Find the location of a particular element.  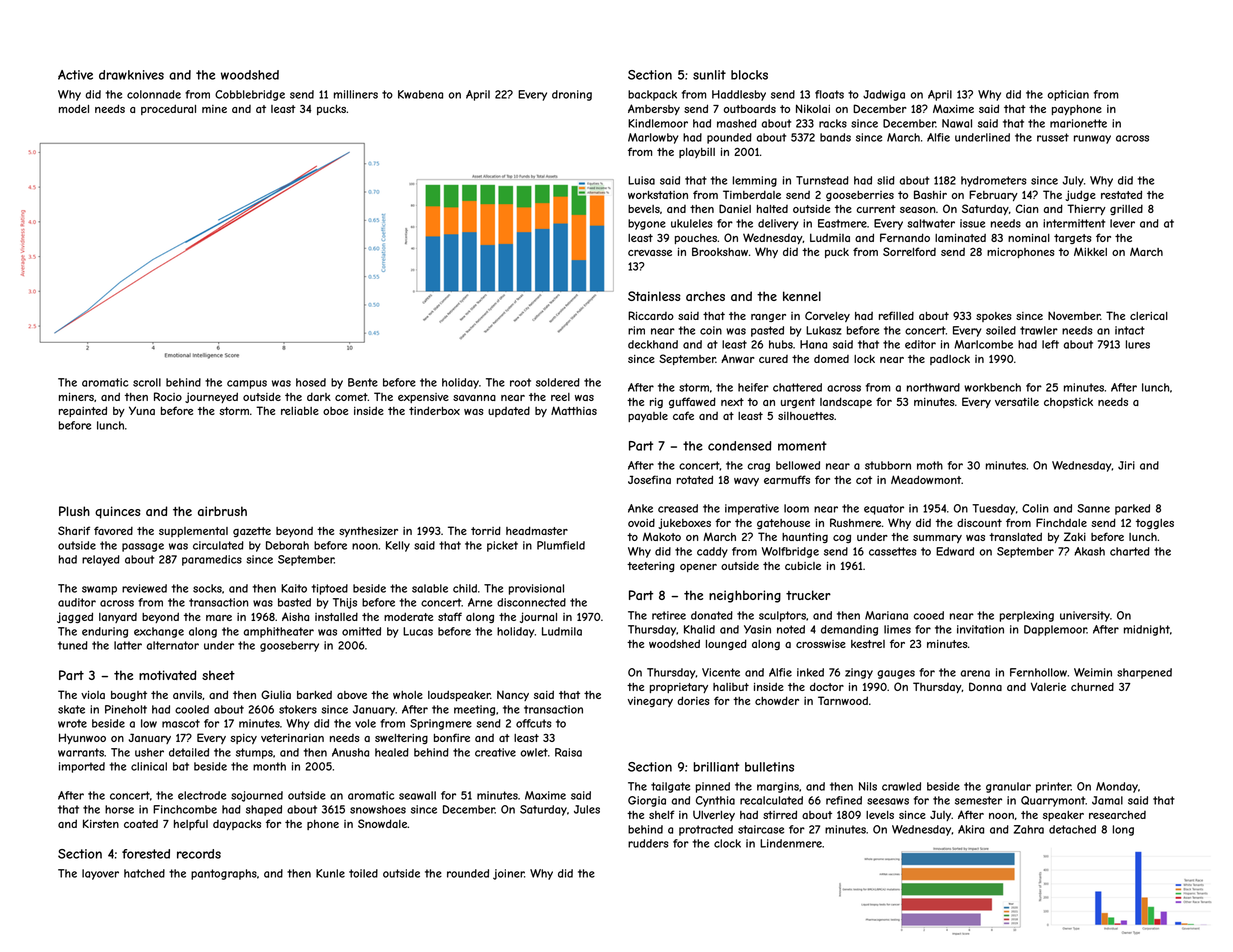

Lucas is located at coordinates (418, 631).
